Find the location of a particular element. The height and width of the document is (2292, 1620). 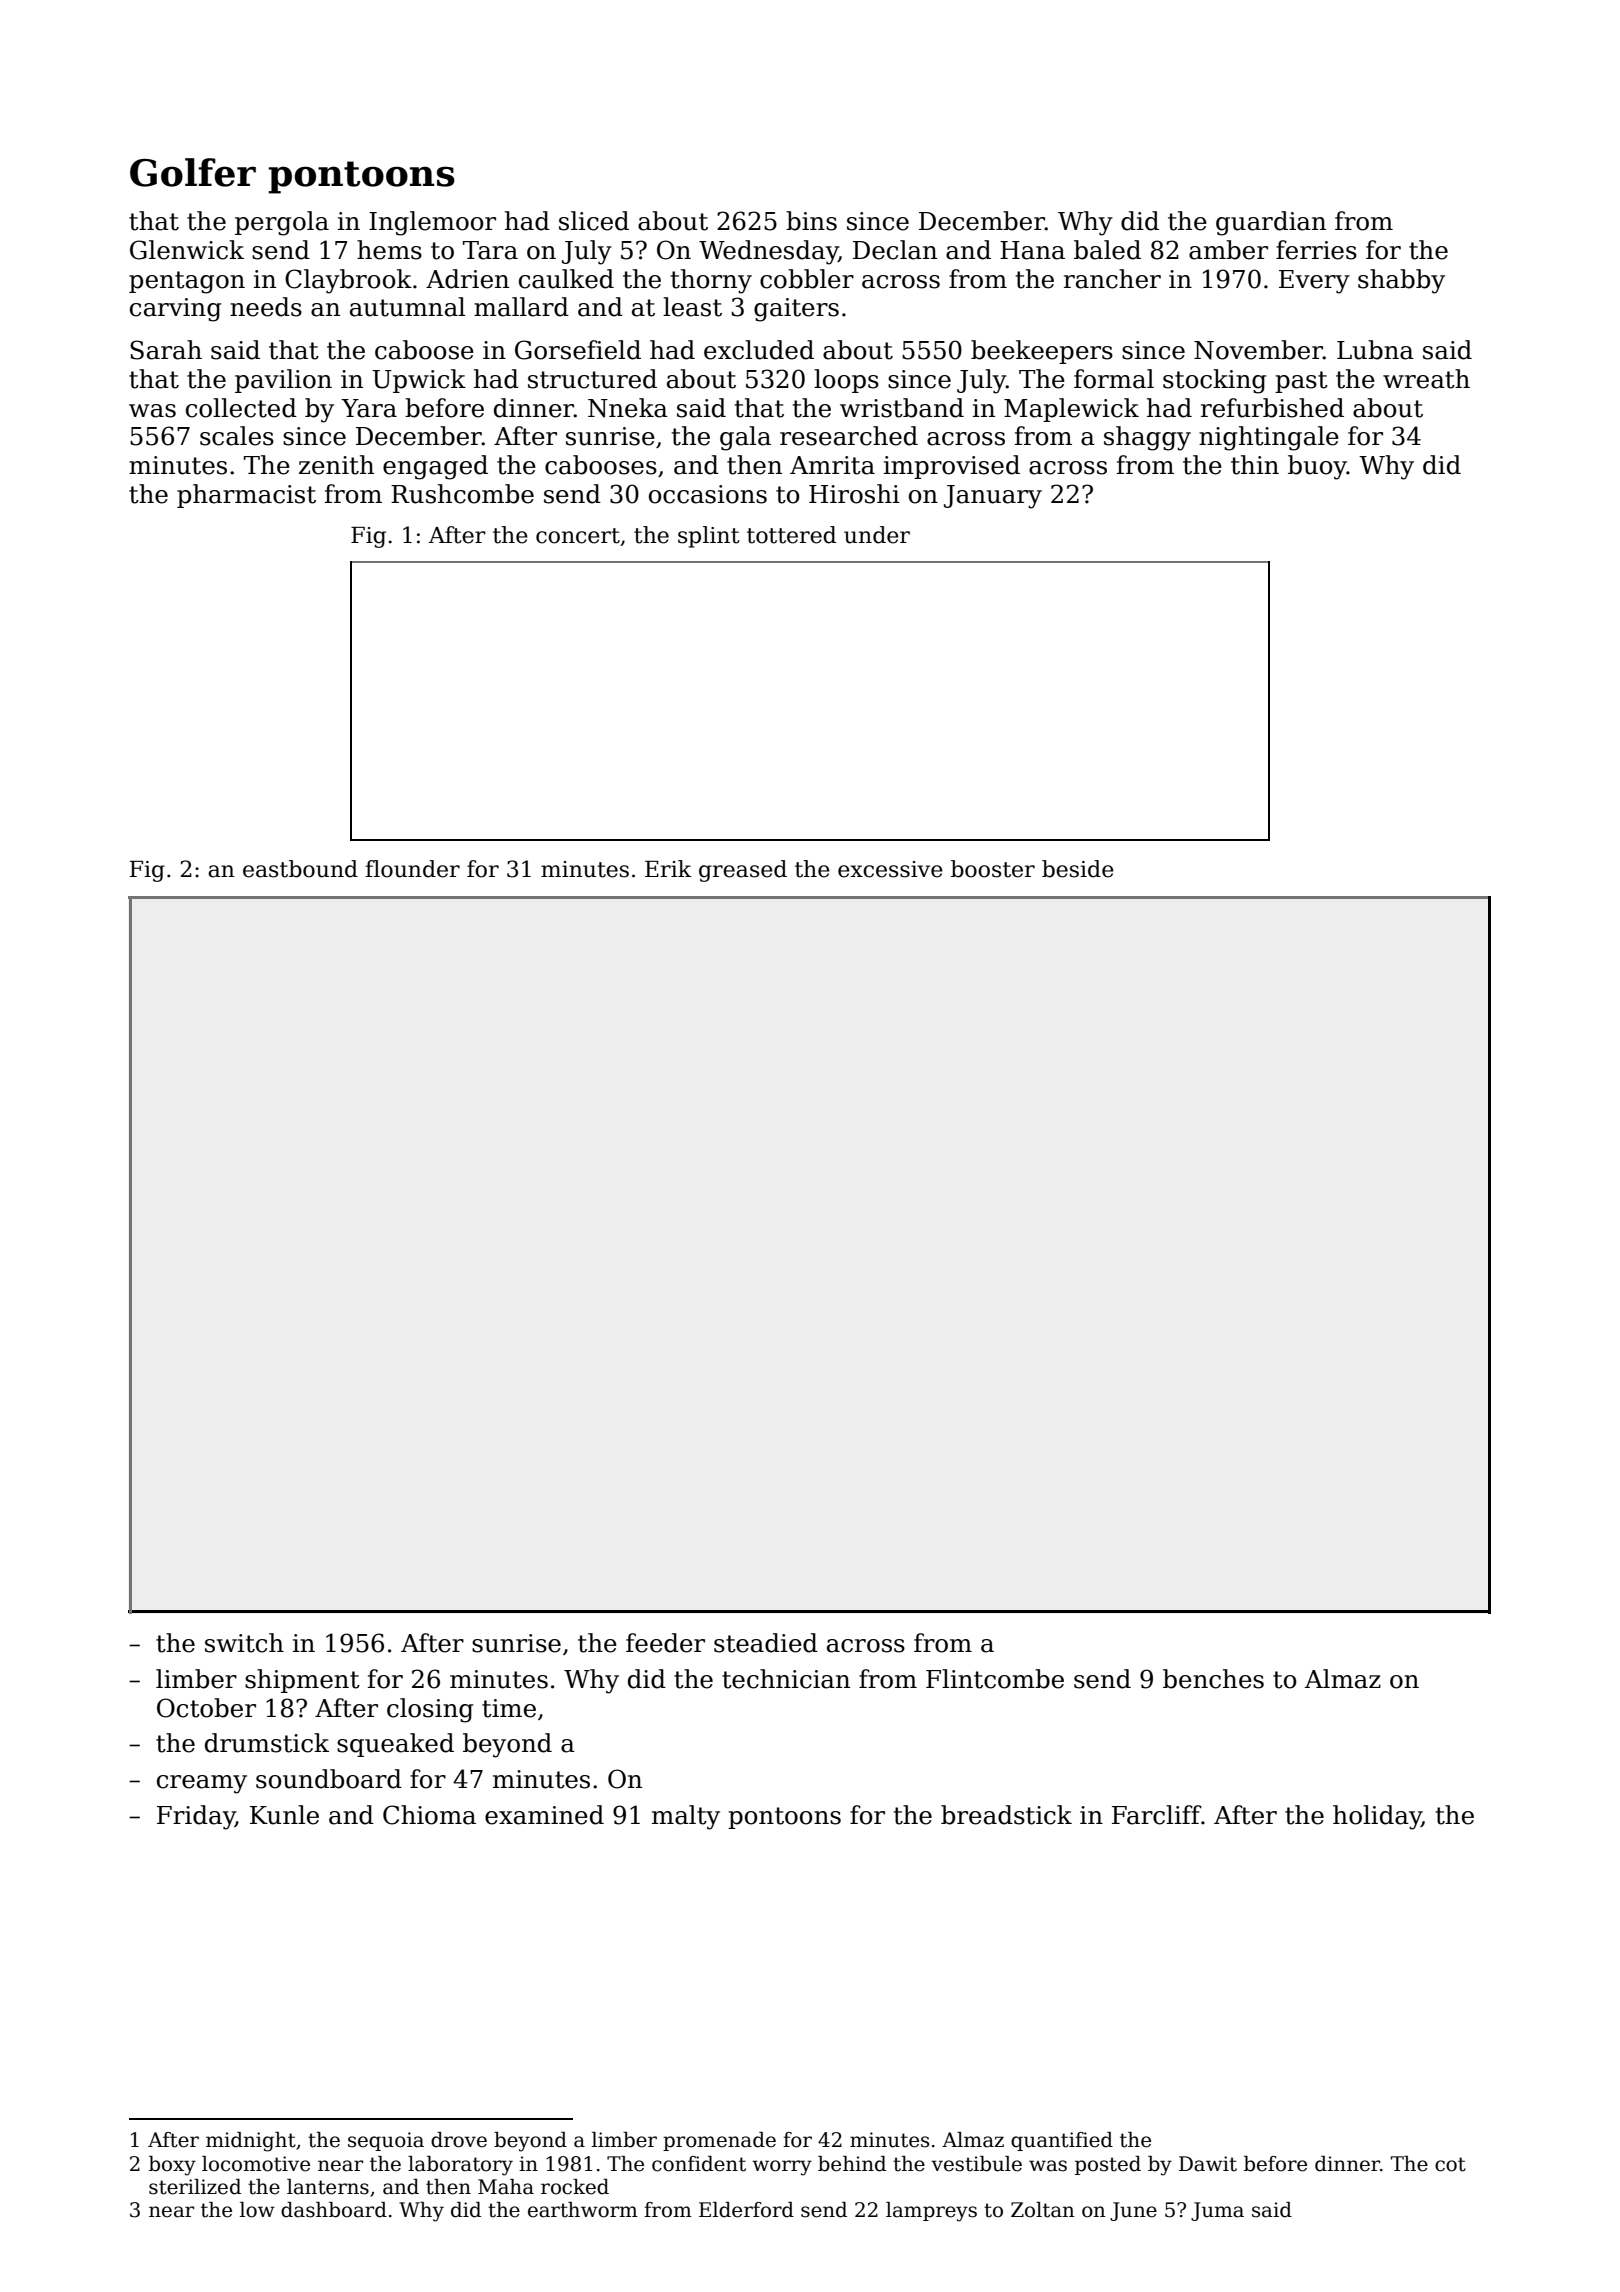

bins is located at coordinates (811, 221).
